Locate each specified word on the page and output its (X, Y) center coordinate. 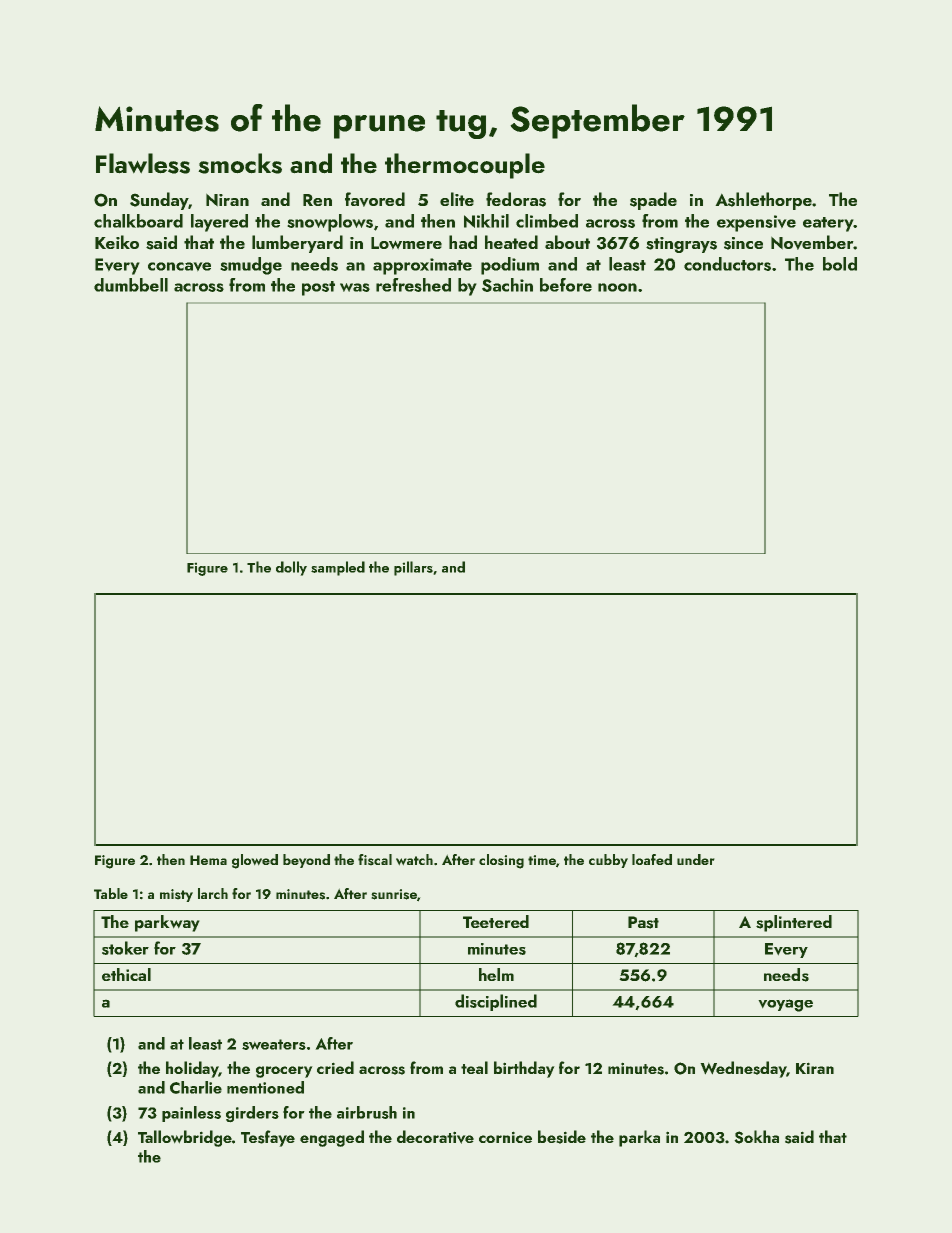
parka (639, 1138)
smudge (251, 266)
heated (511, 242)
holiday (192, 1069)
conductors (727, 264)
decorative (435, 1137)
